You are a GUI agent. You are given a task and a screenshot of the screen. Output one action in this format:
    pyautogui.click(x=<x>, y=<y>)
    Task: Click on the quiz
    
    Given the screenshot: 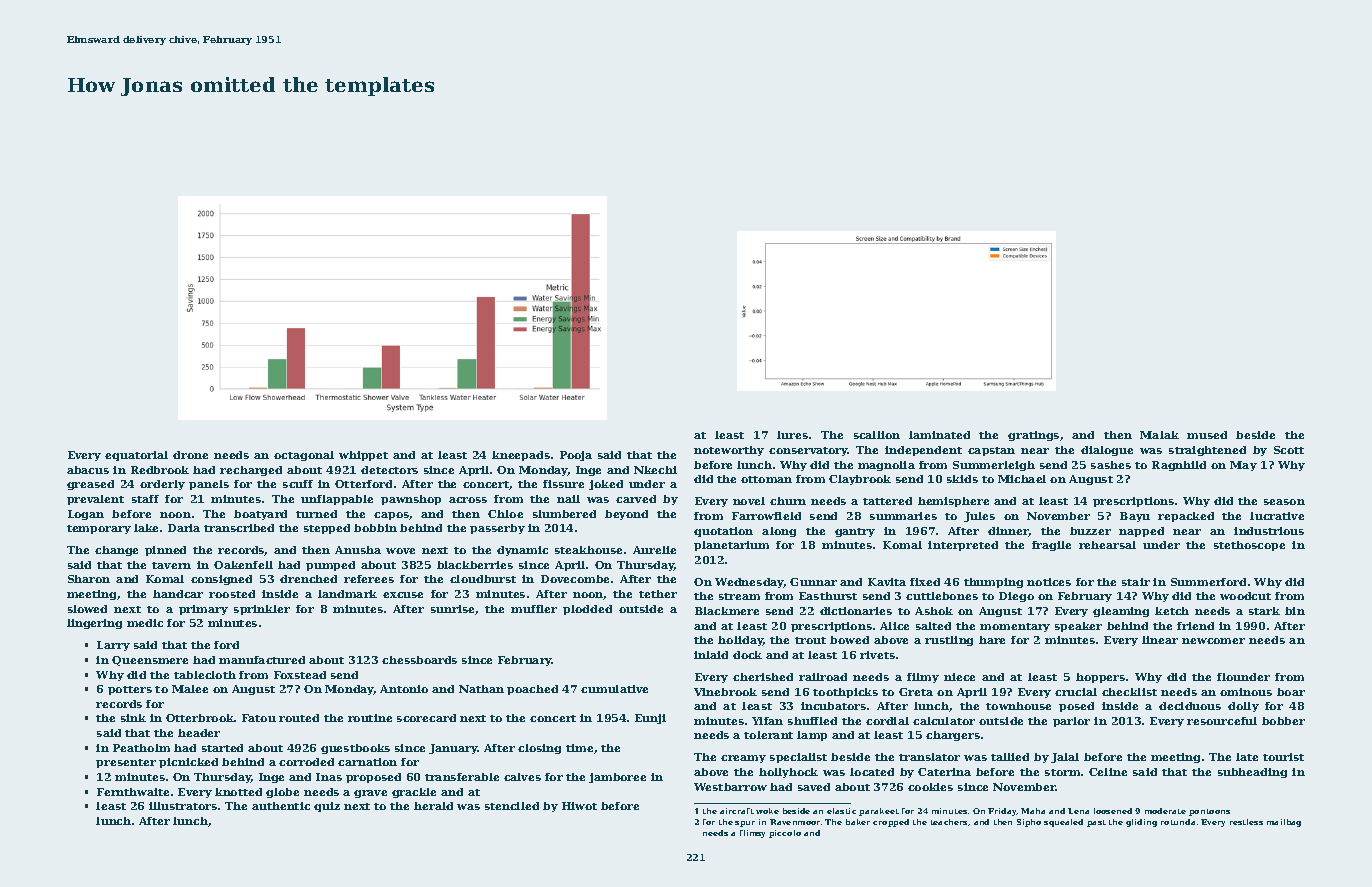 What is the action you would take?
    pyautogui.click(x=327, y=807)
